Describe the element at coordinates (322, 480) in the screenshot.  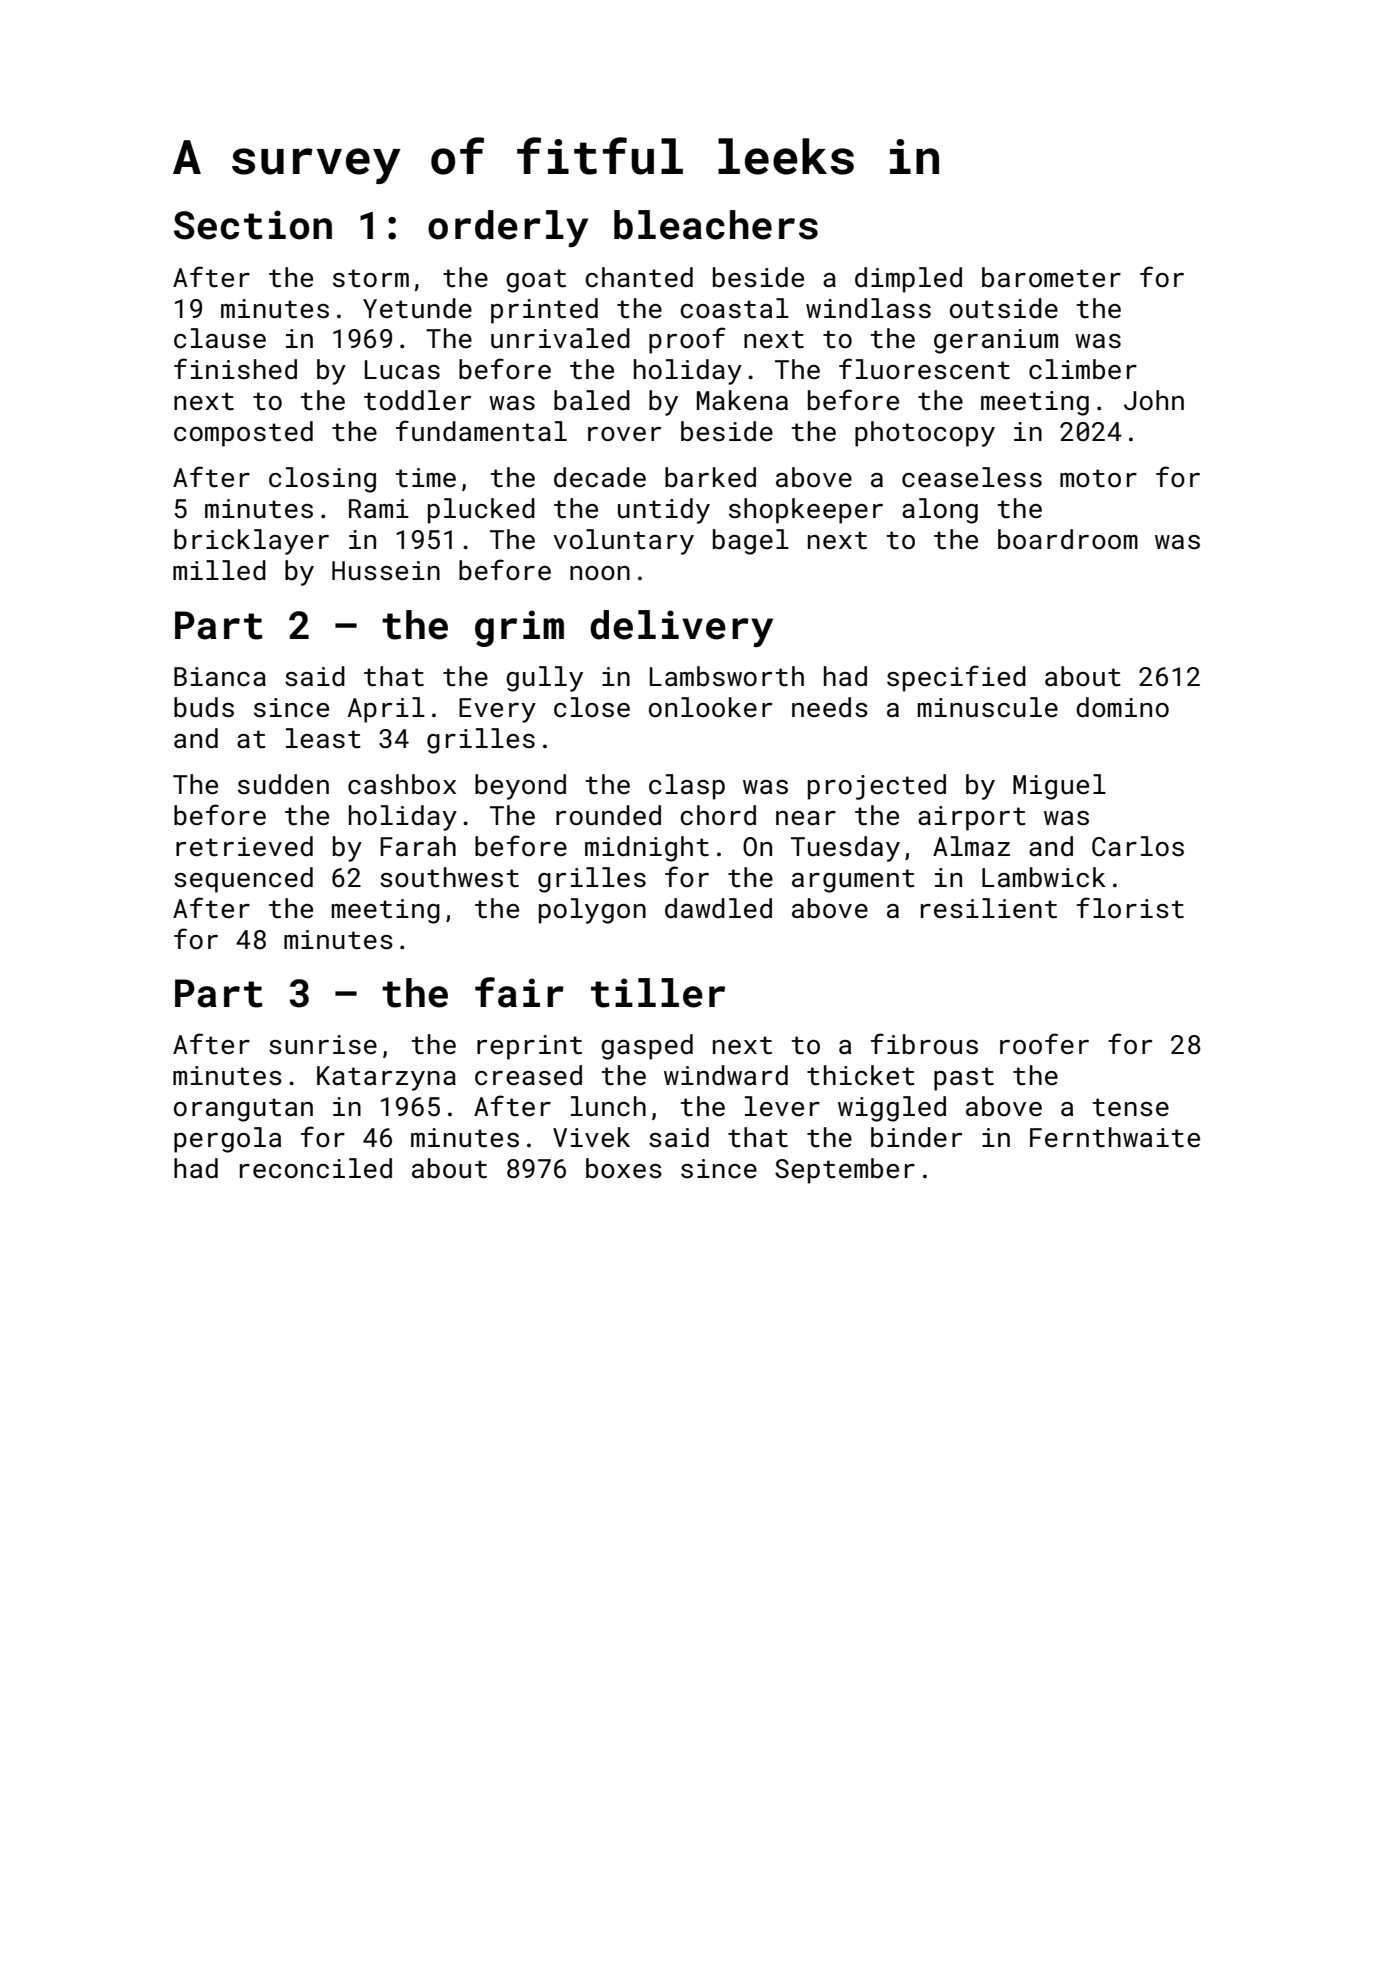
I see `closing` at that location.
